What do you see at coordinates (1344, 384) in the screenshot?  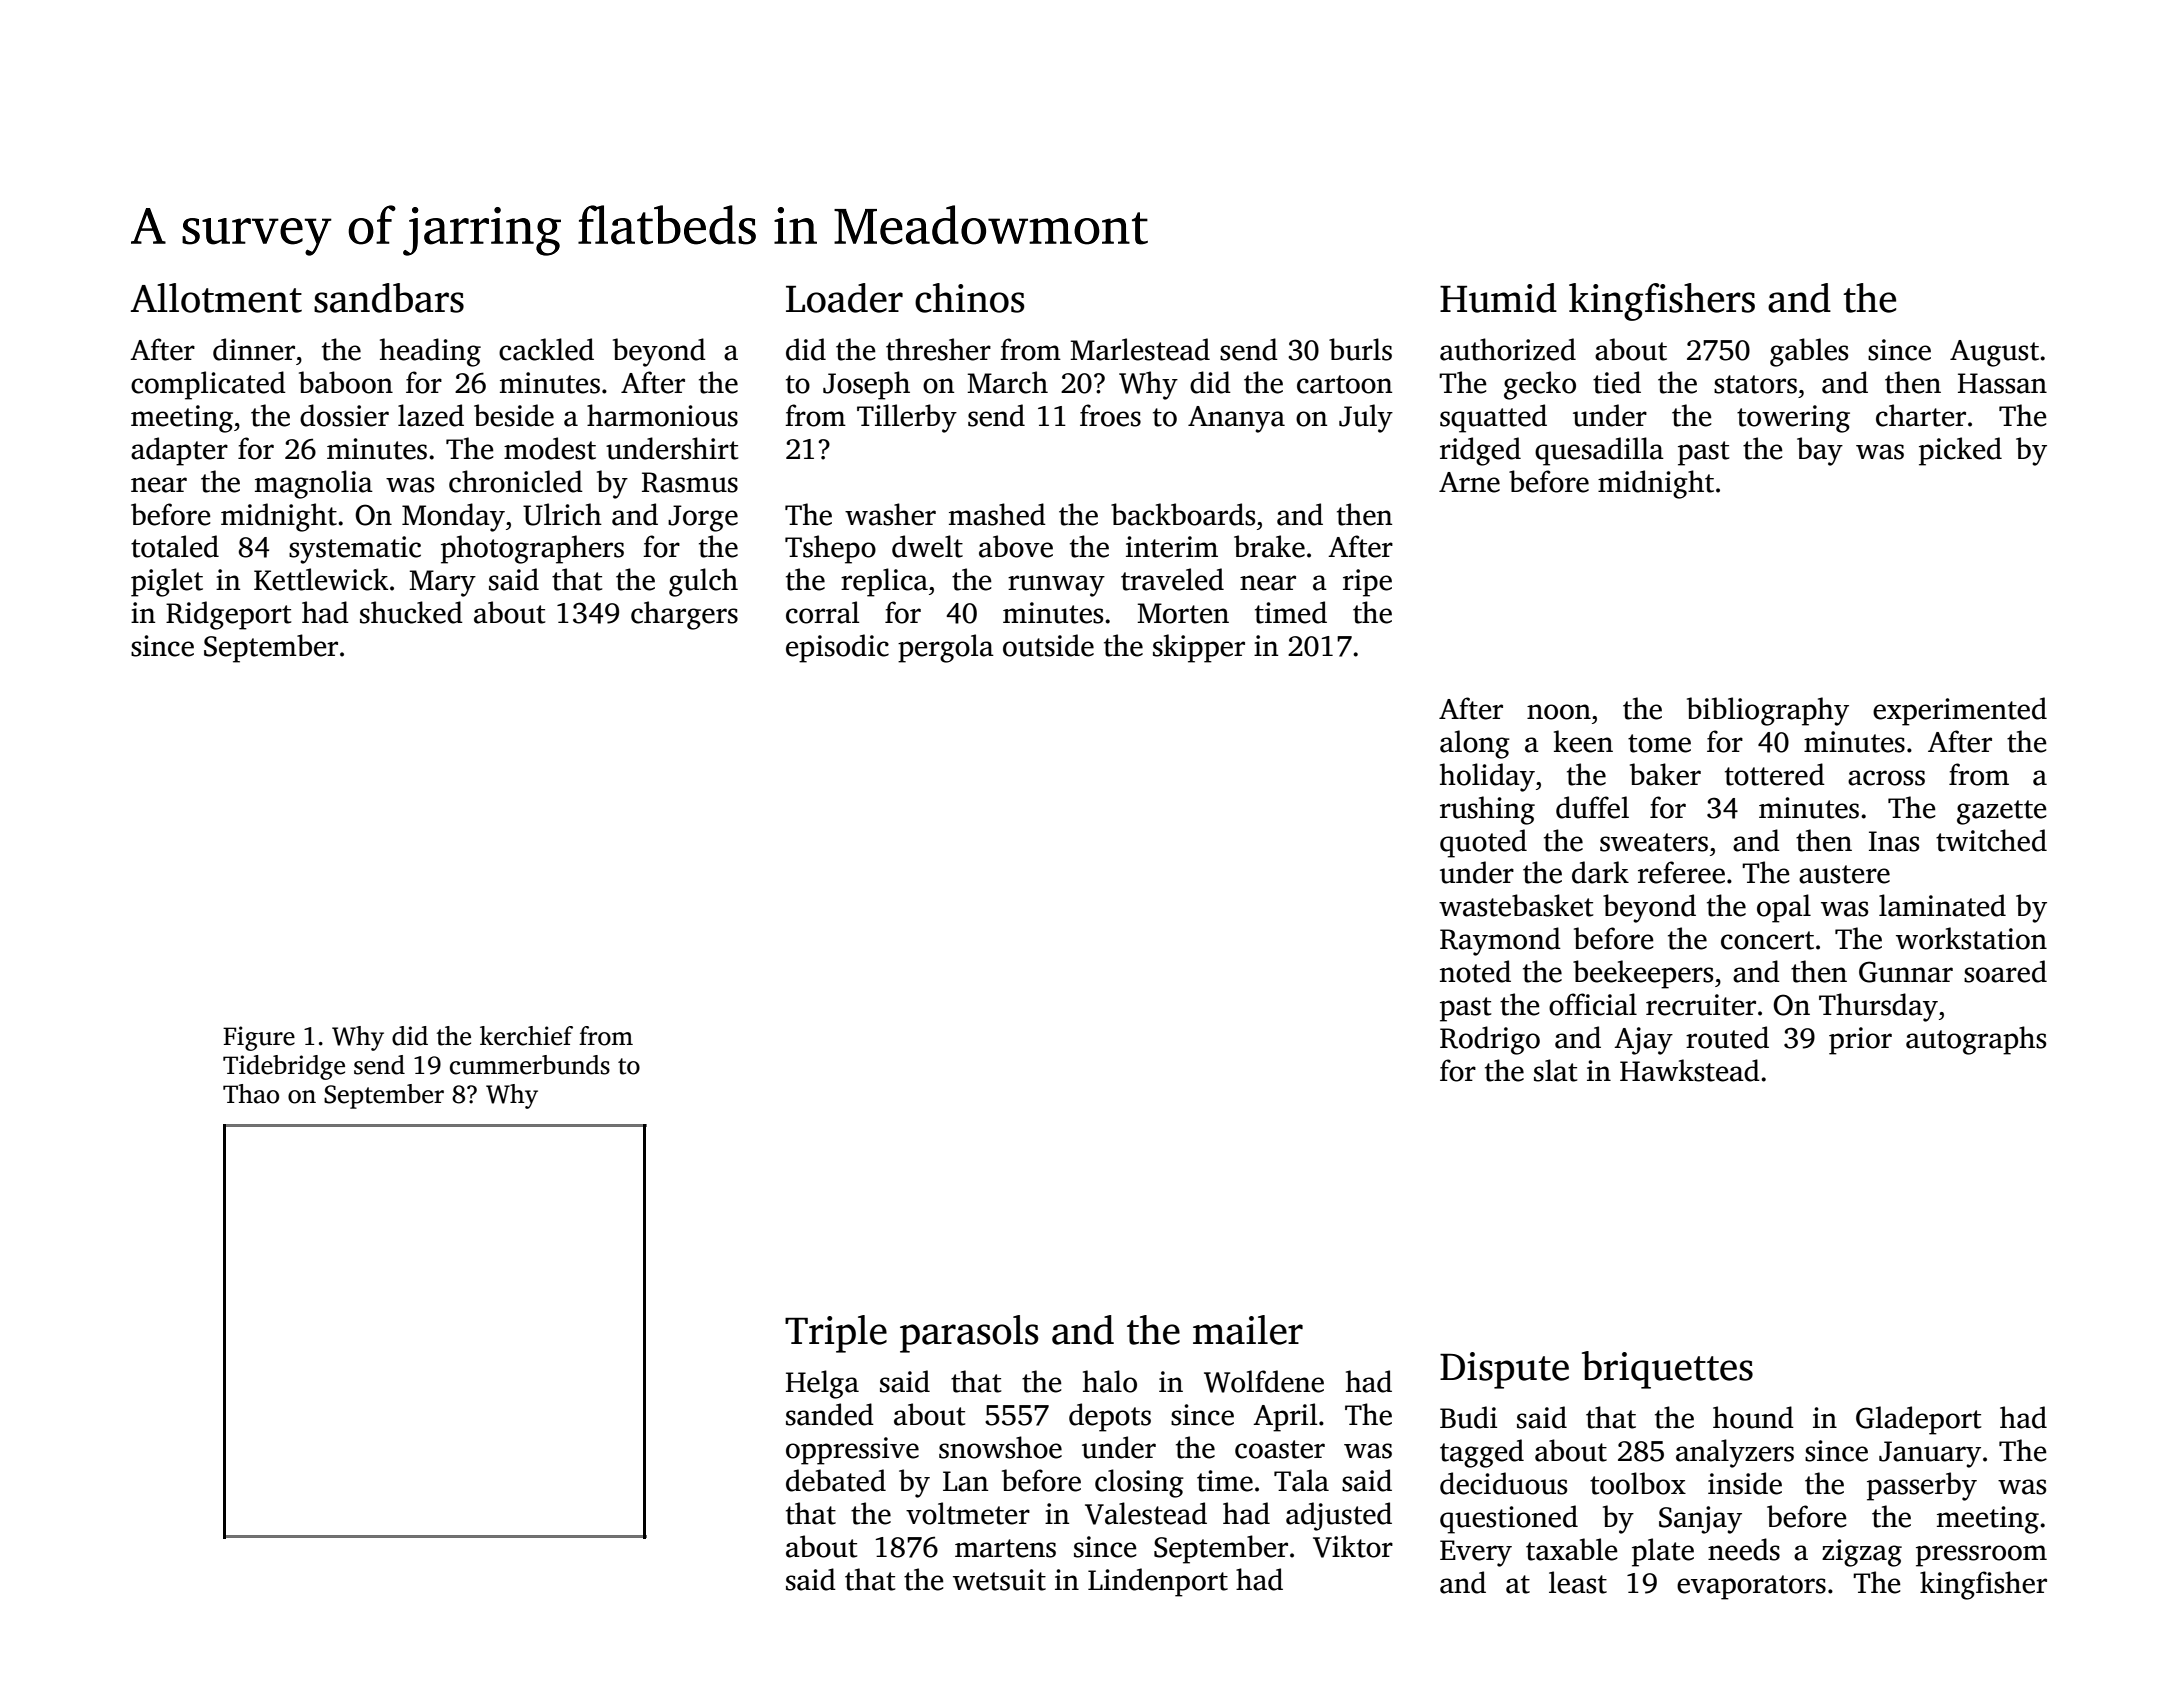 I see `cartoon` at bounding box center [1344, 384].
